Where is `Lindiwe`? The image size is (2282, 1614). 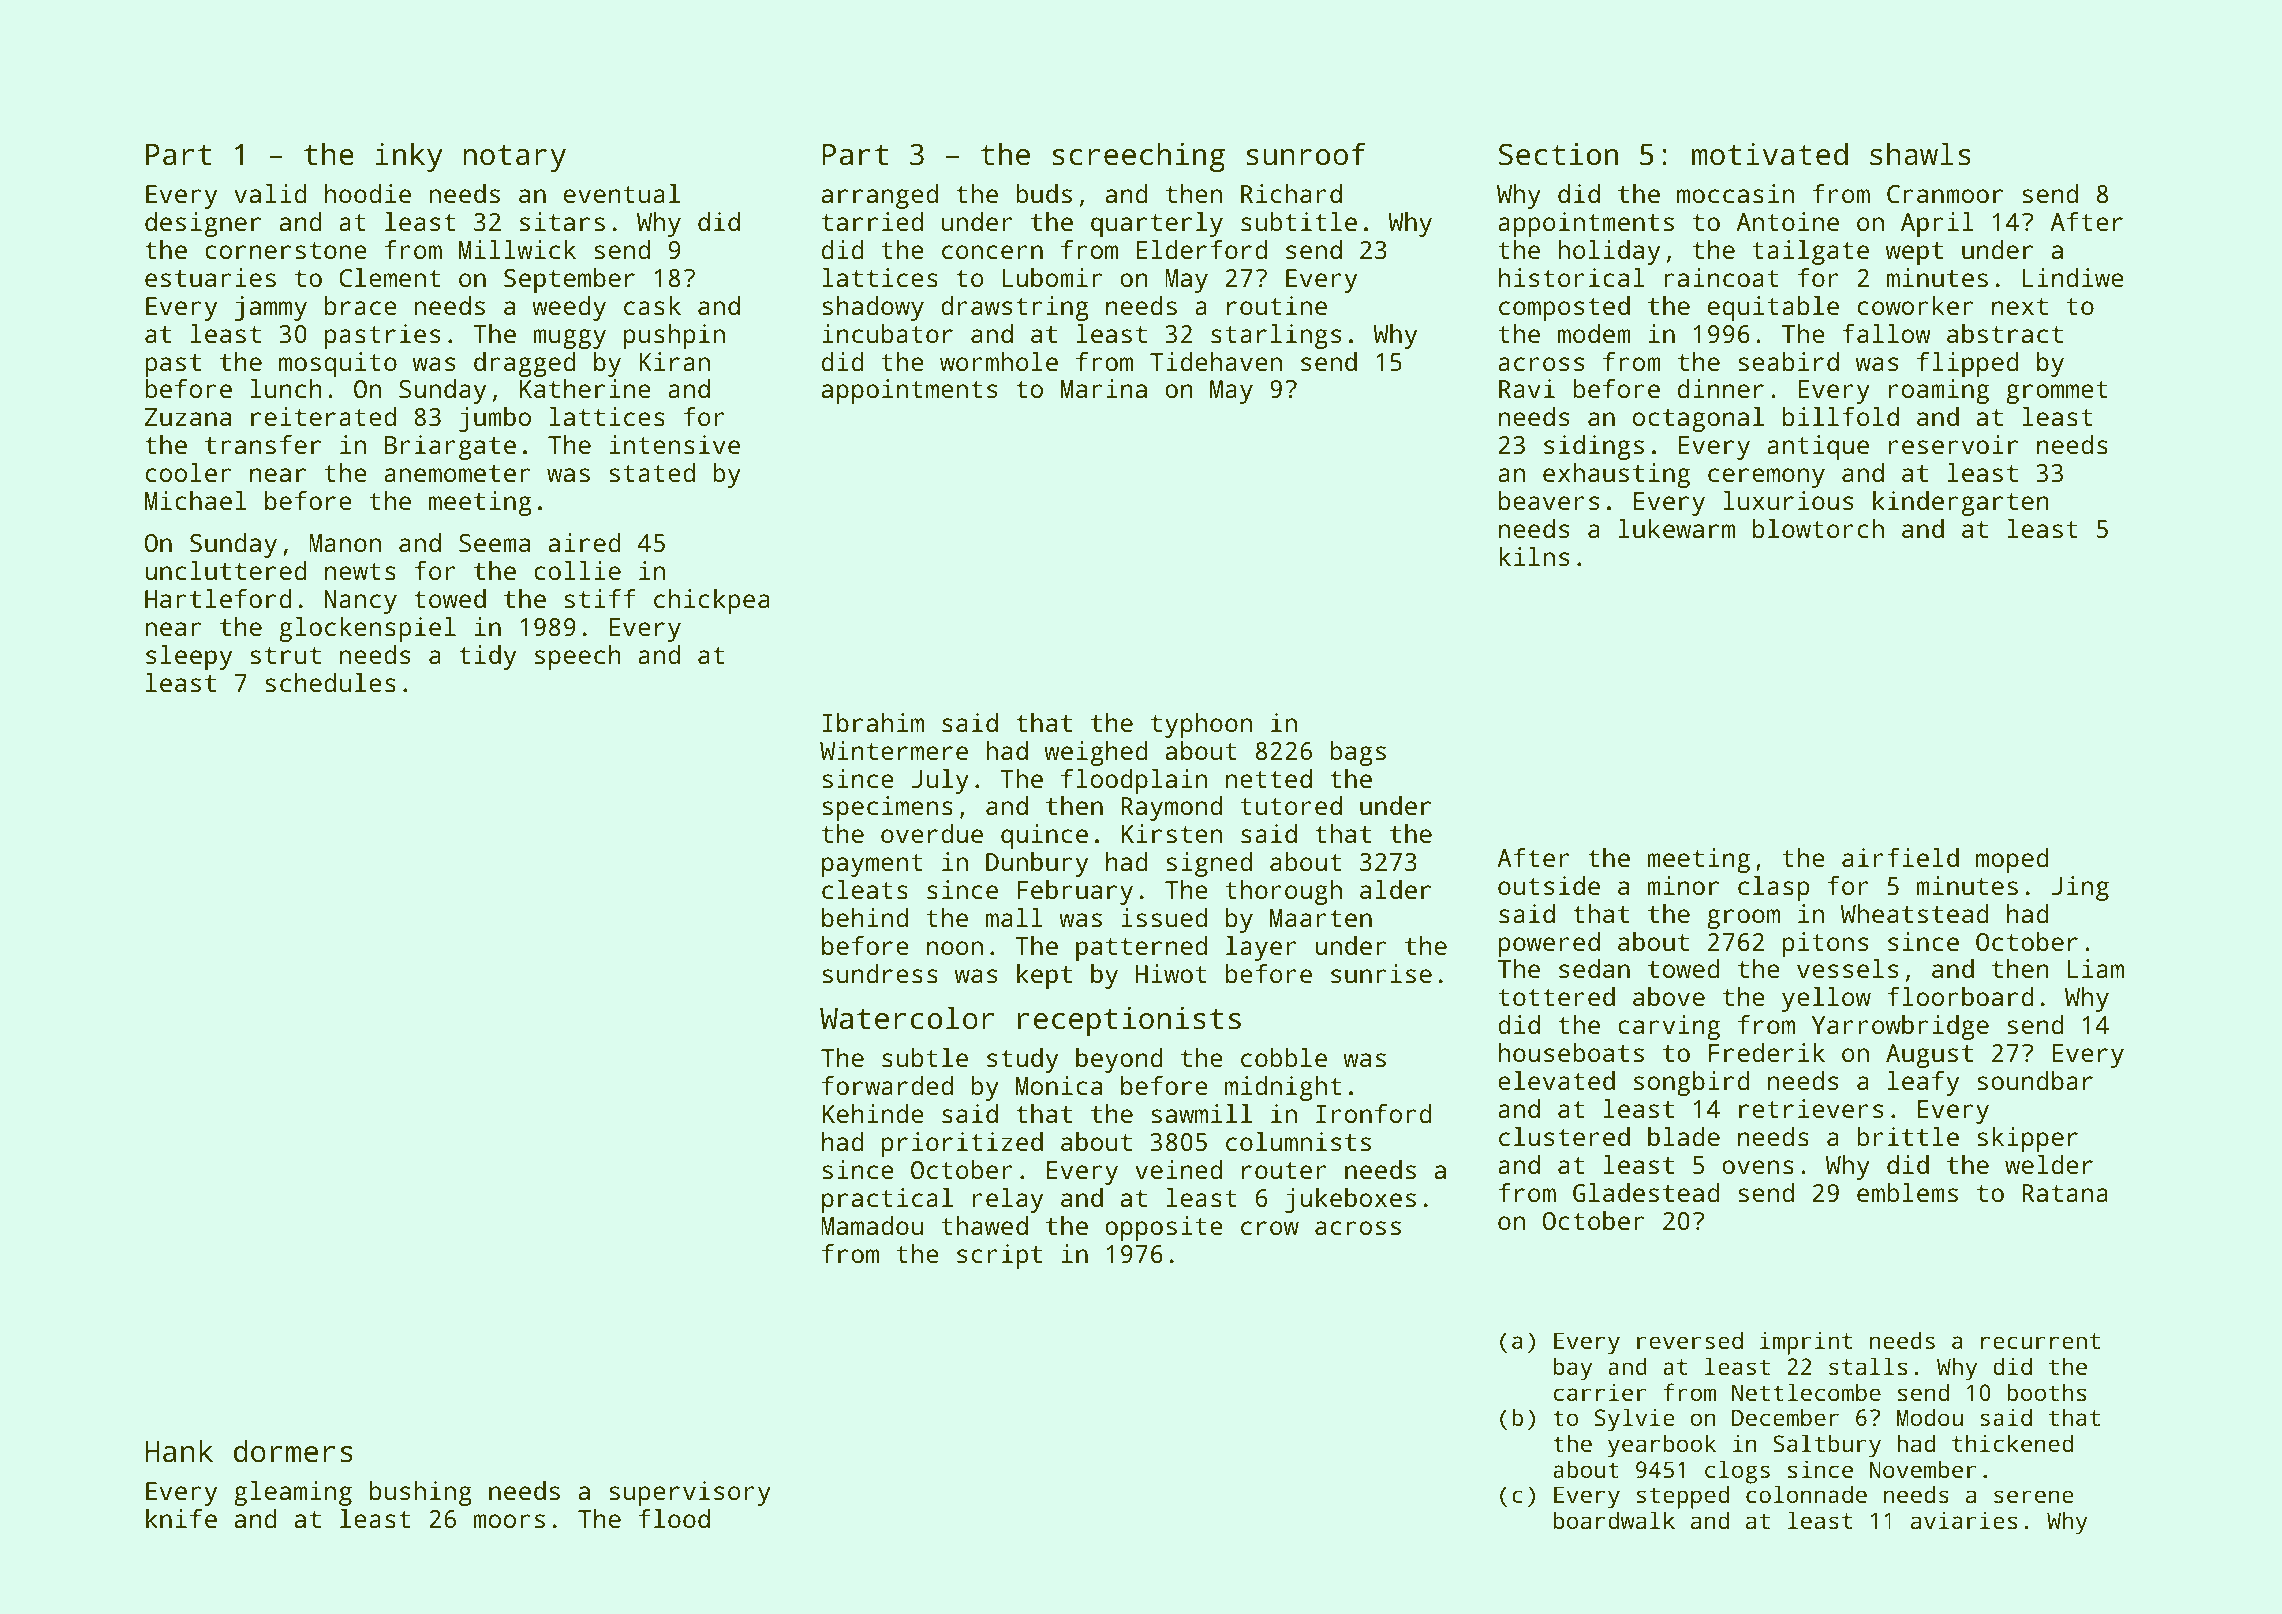
Lindiwe is located at coordinates (2073, 277).
